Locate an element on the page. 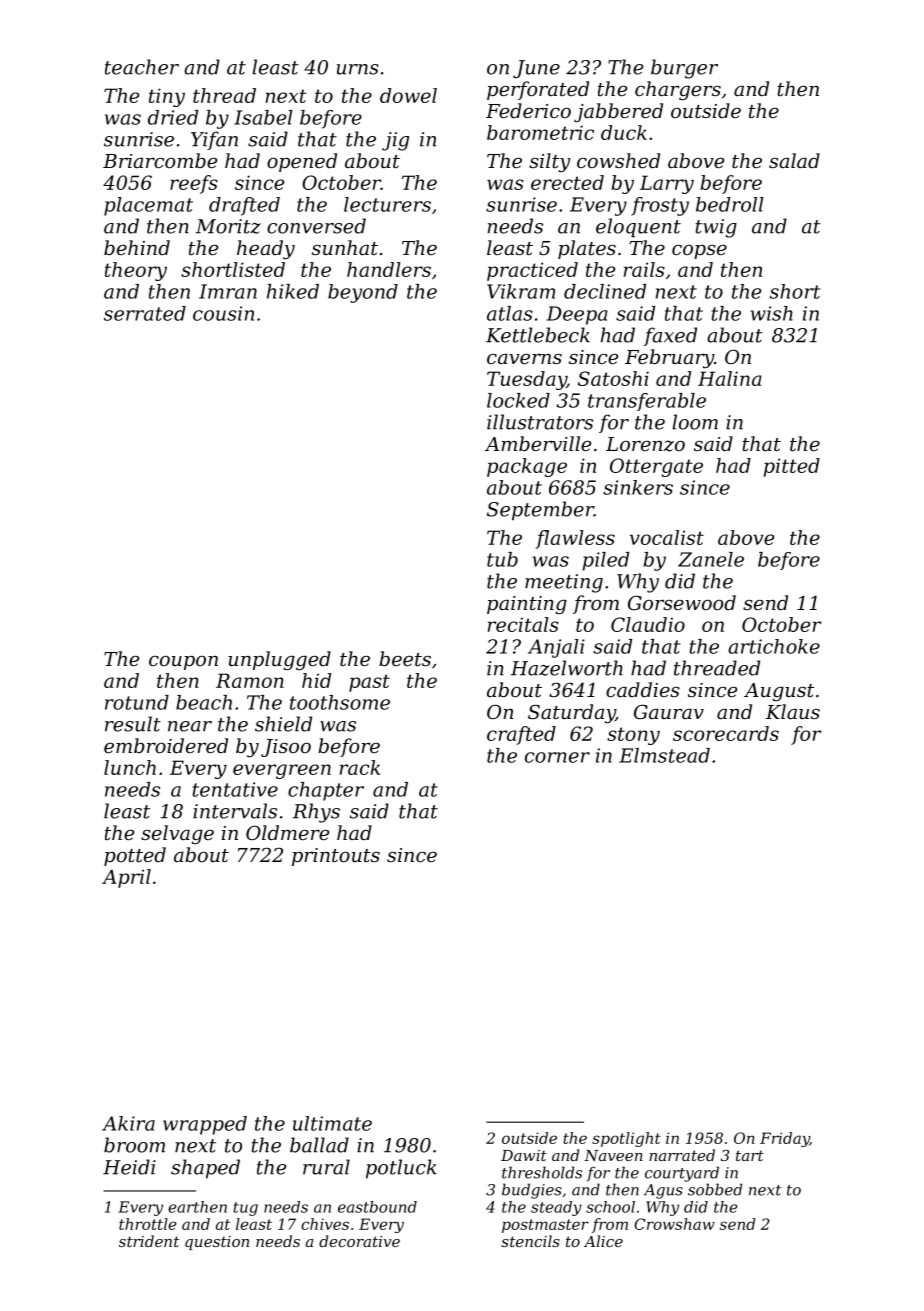 The width and height of the document is (924, 1311). September is located at coordinates (540, 511).
